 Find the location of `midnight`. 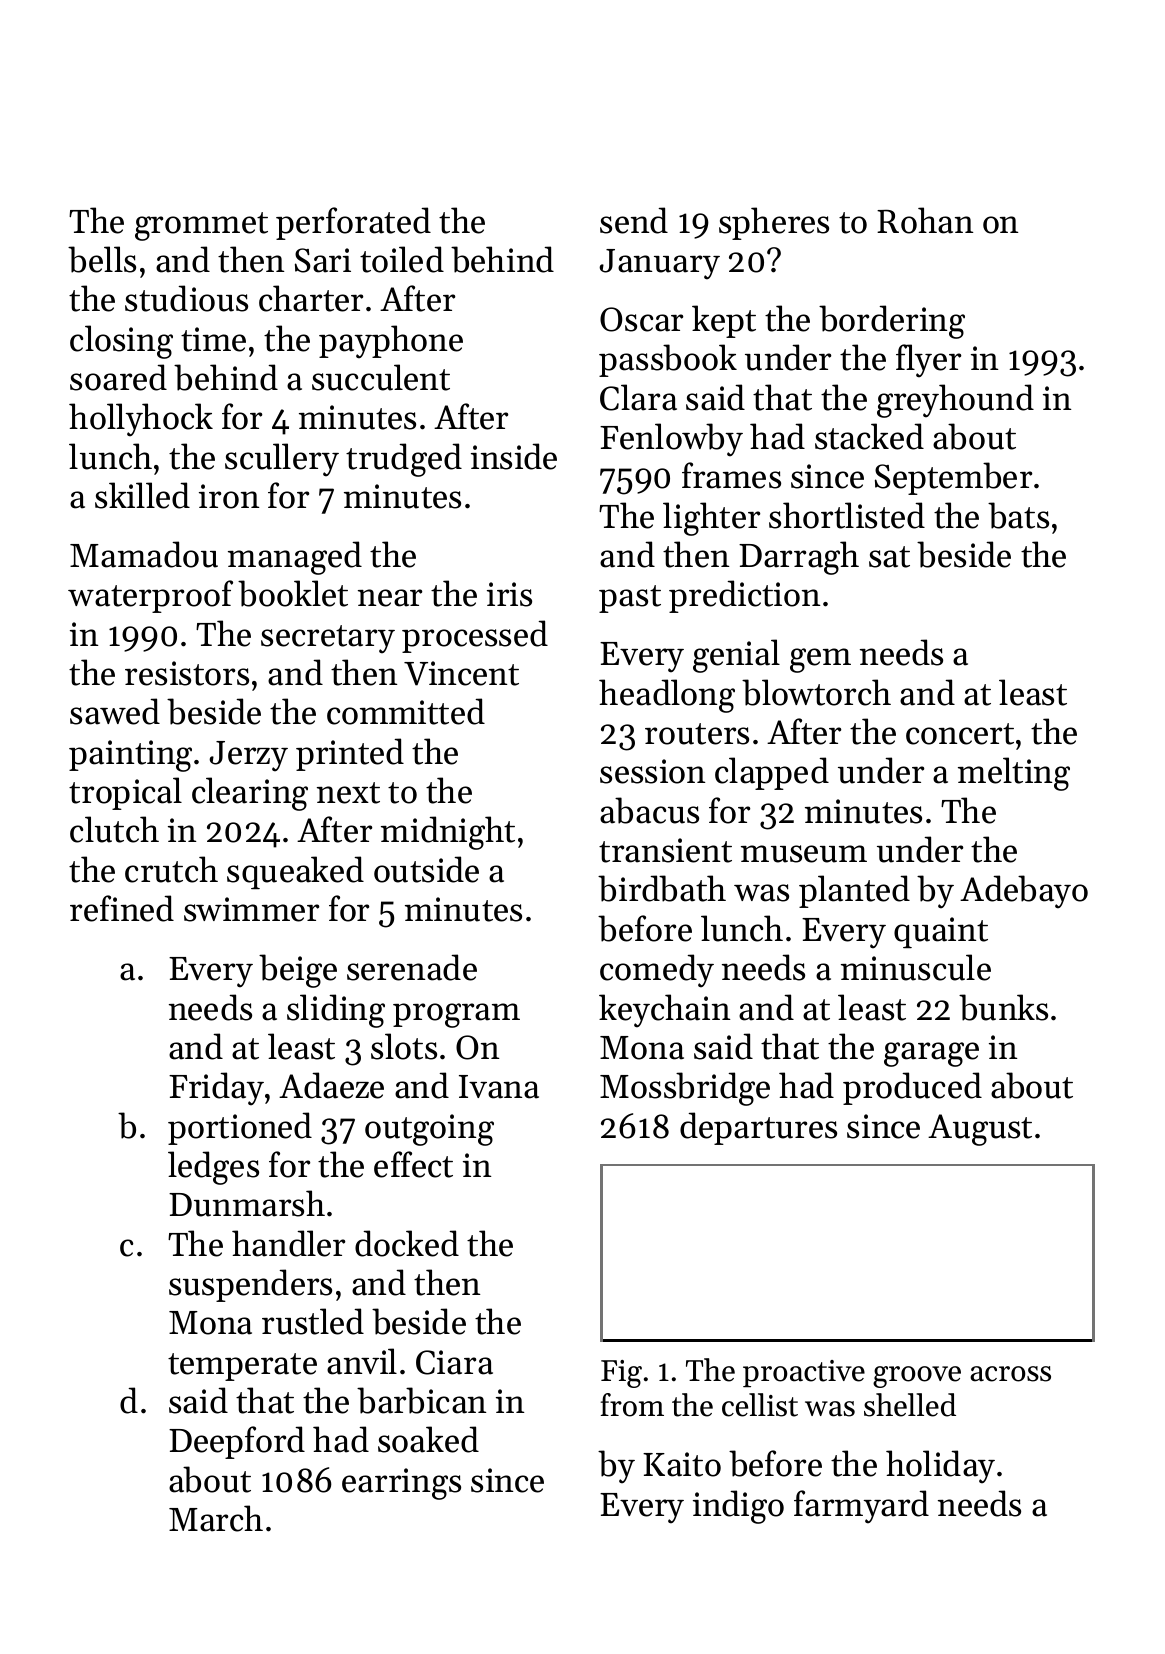

midnight is located at coordinates (448, 833).
